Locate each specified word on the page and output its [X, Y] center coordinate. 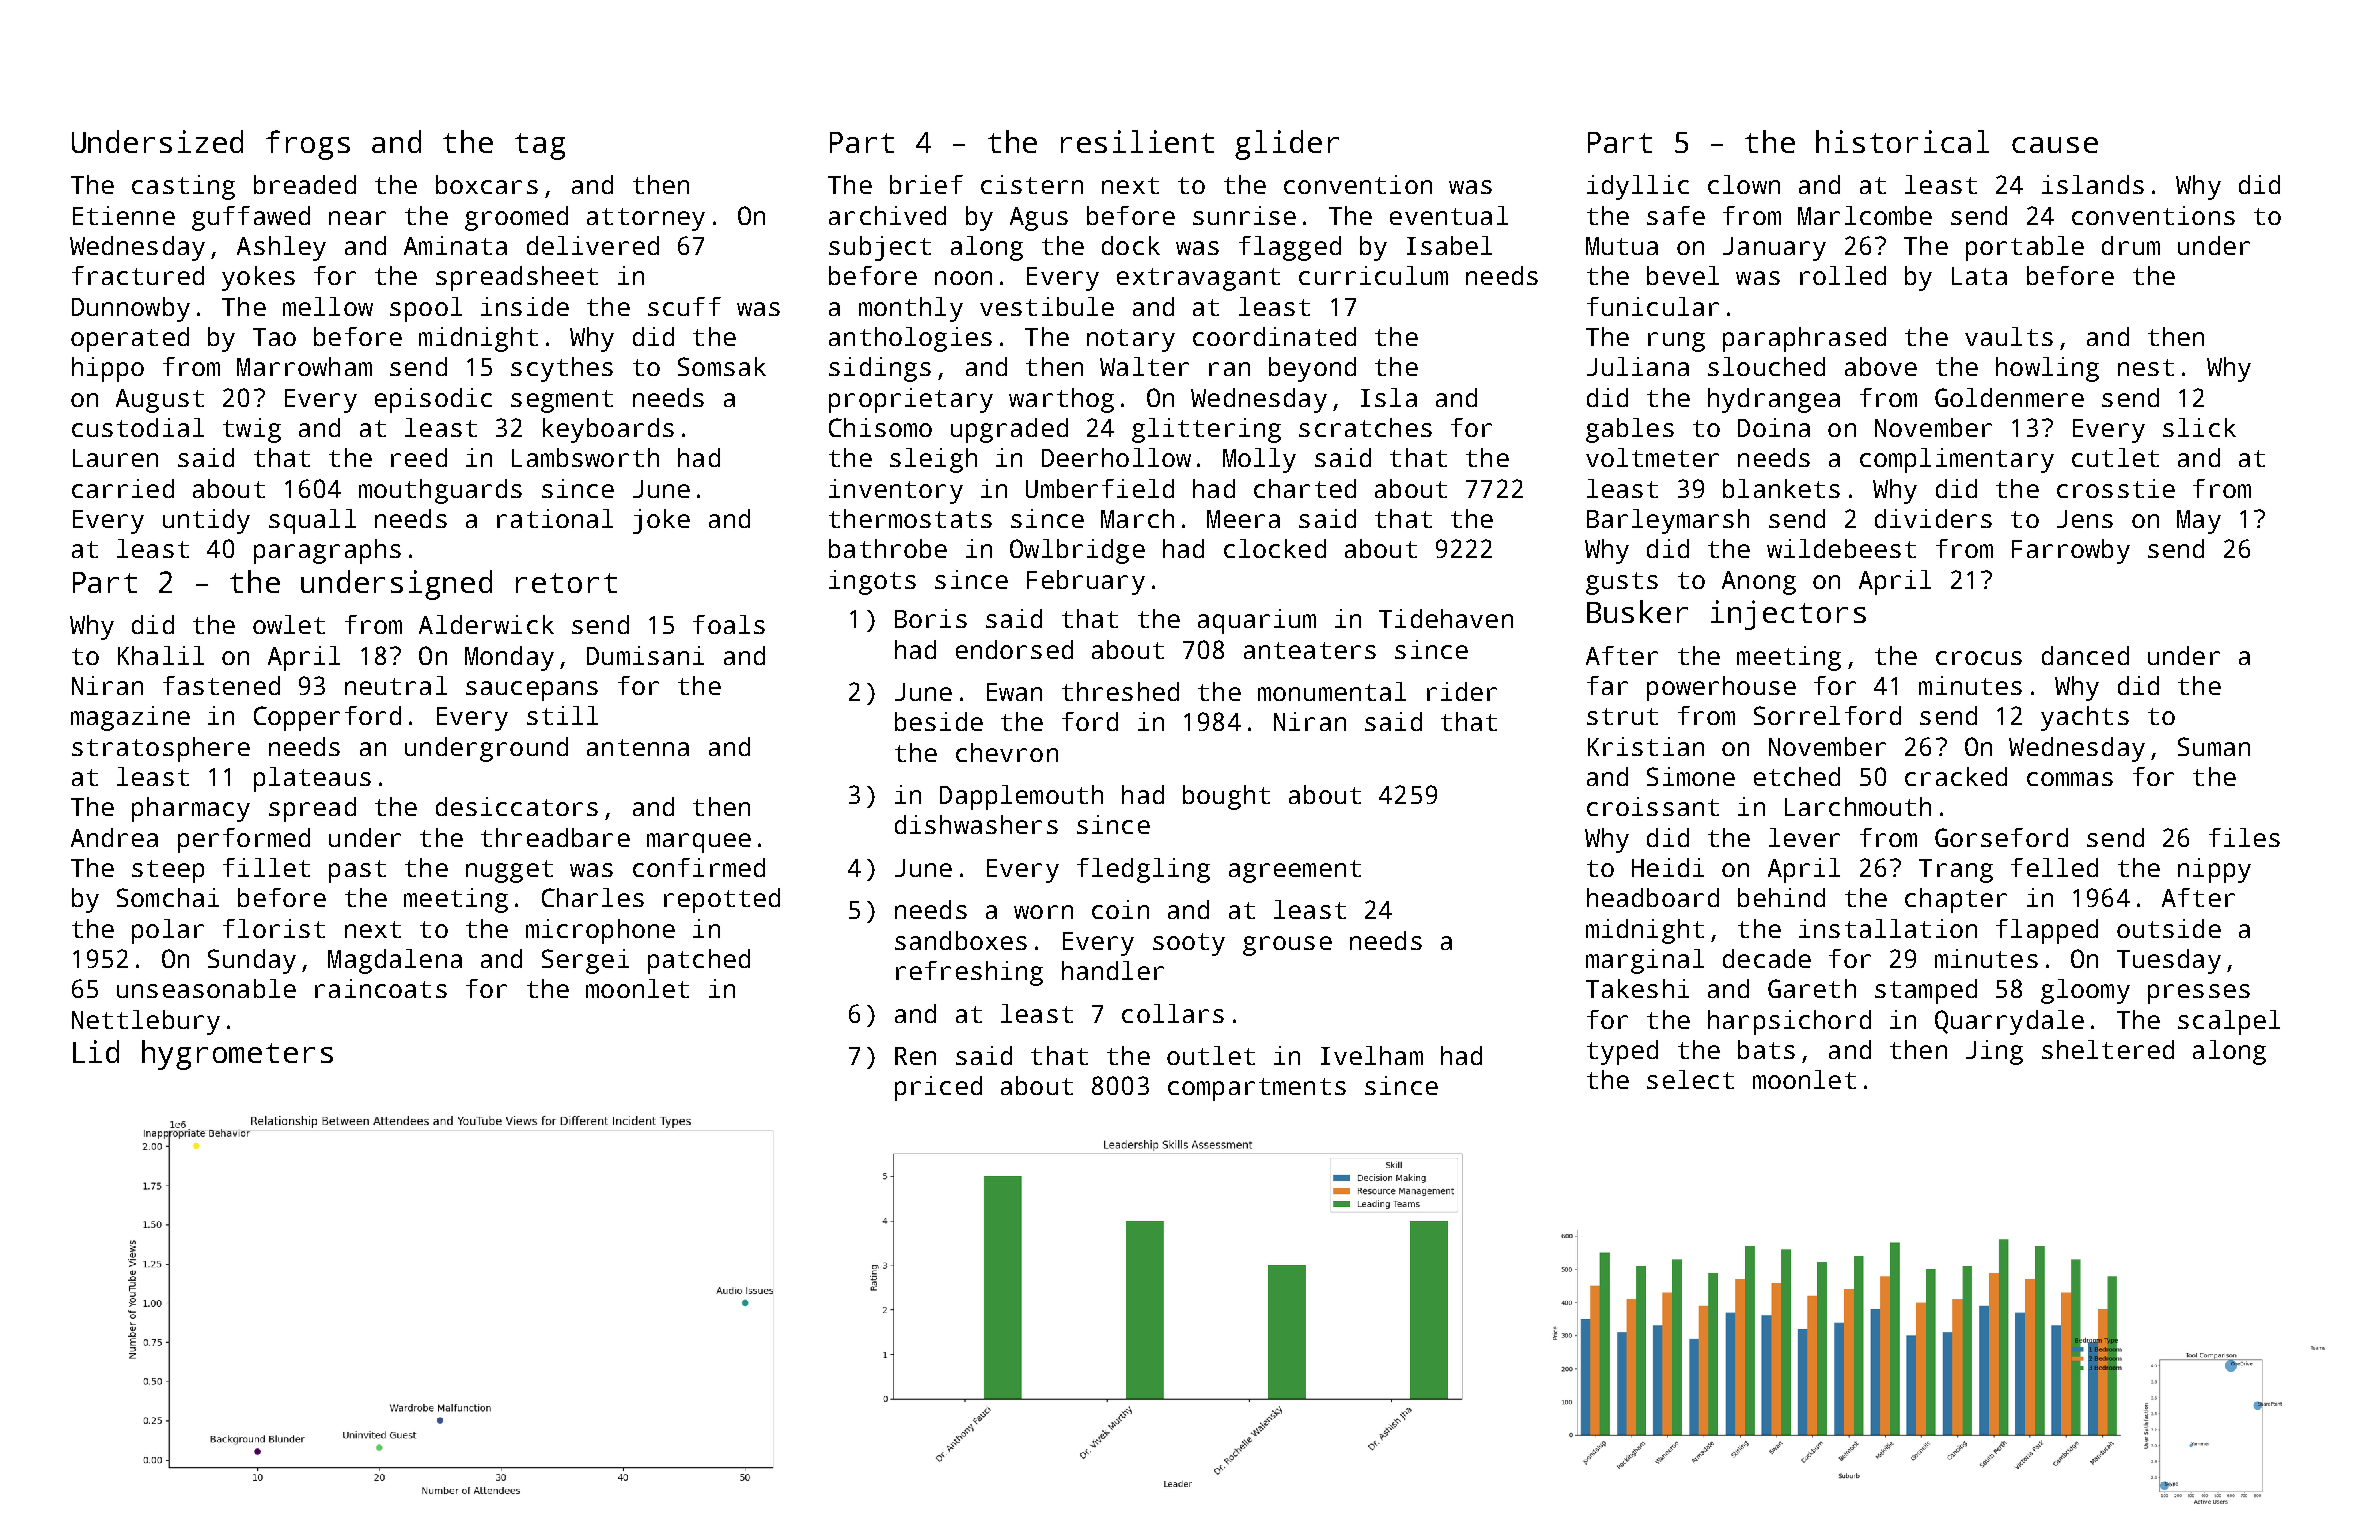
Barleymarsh [1668, 521]
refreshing [969, 973]
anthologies [910, 339]
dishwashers [976, 824]
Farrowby [2071, 551]
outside [2169, 928]
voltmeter [1652, 457]
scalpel [2229, 1022]
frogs [308, 145]
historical [1902, 141]
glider [1287, 145]
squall [312, 521]
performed [244, 840]
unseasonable [206, 988]
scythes [562, 369]
